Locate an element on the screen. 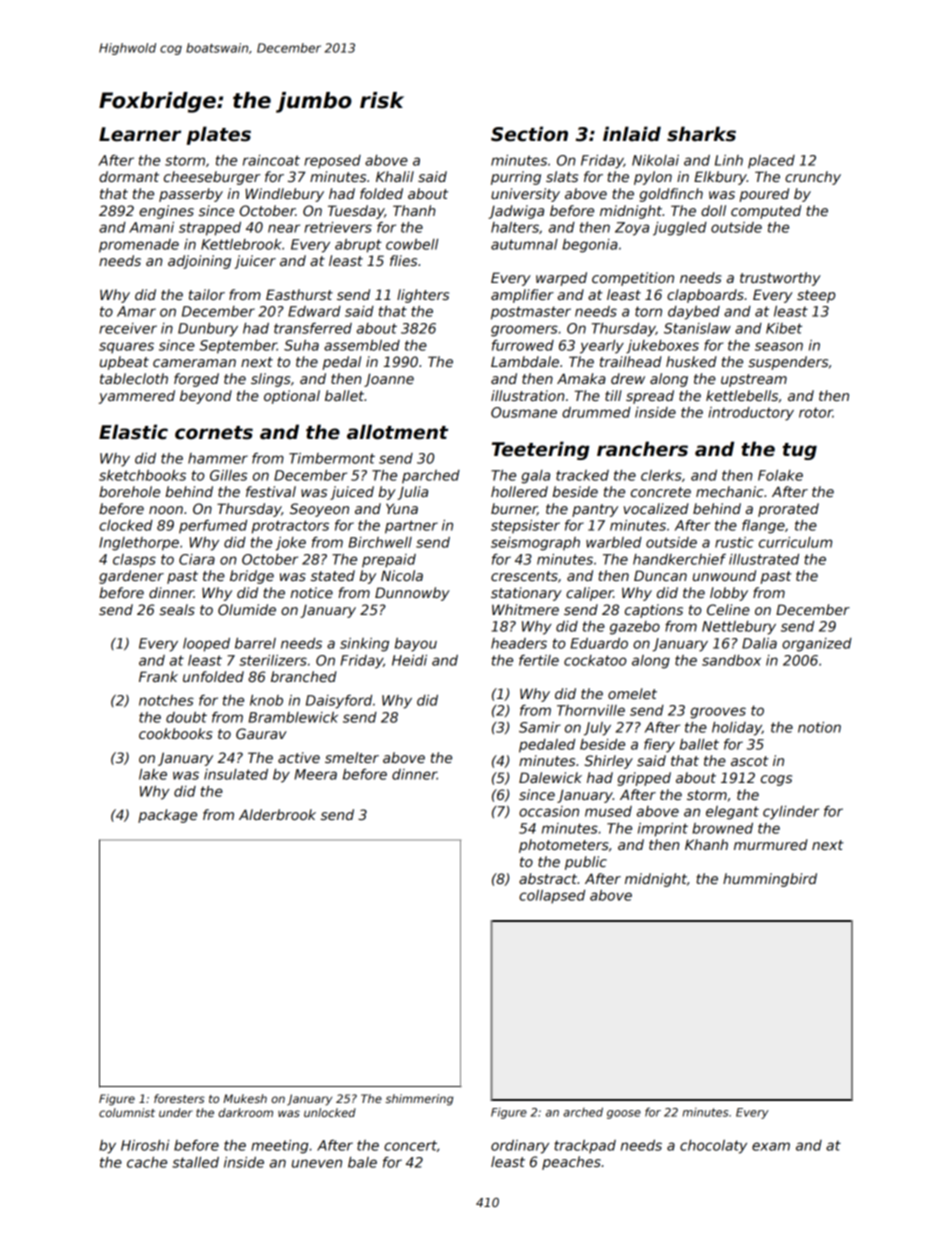 This screenshot has width=952, height=1233. holiday is located at coordinates (737, 729).
